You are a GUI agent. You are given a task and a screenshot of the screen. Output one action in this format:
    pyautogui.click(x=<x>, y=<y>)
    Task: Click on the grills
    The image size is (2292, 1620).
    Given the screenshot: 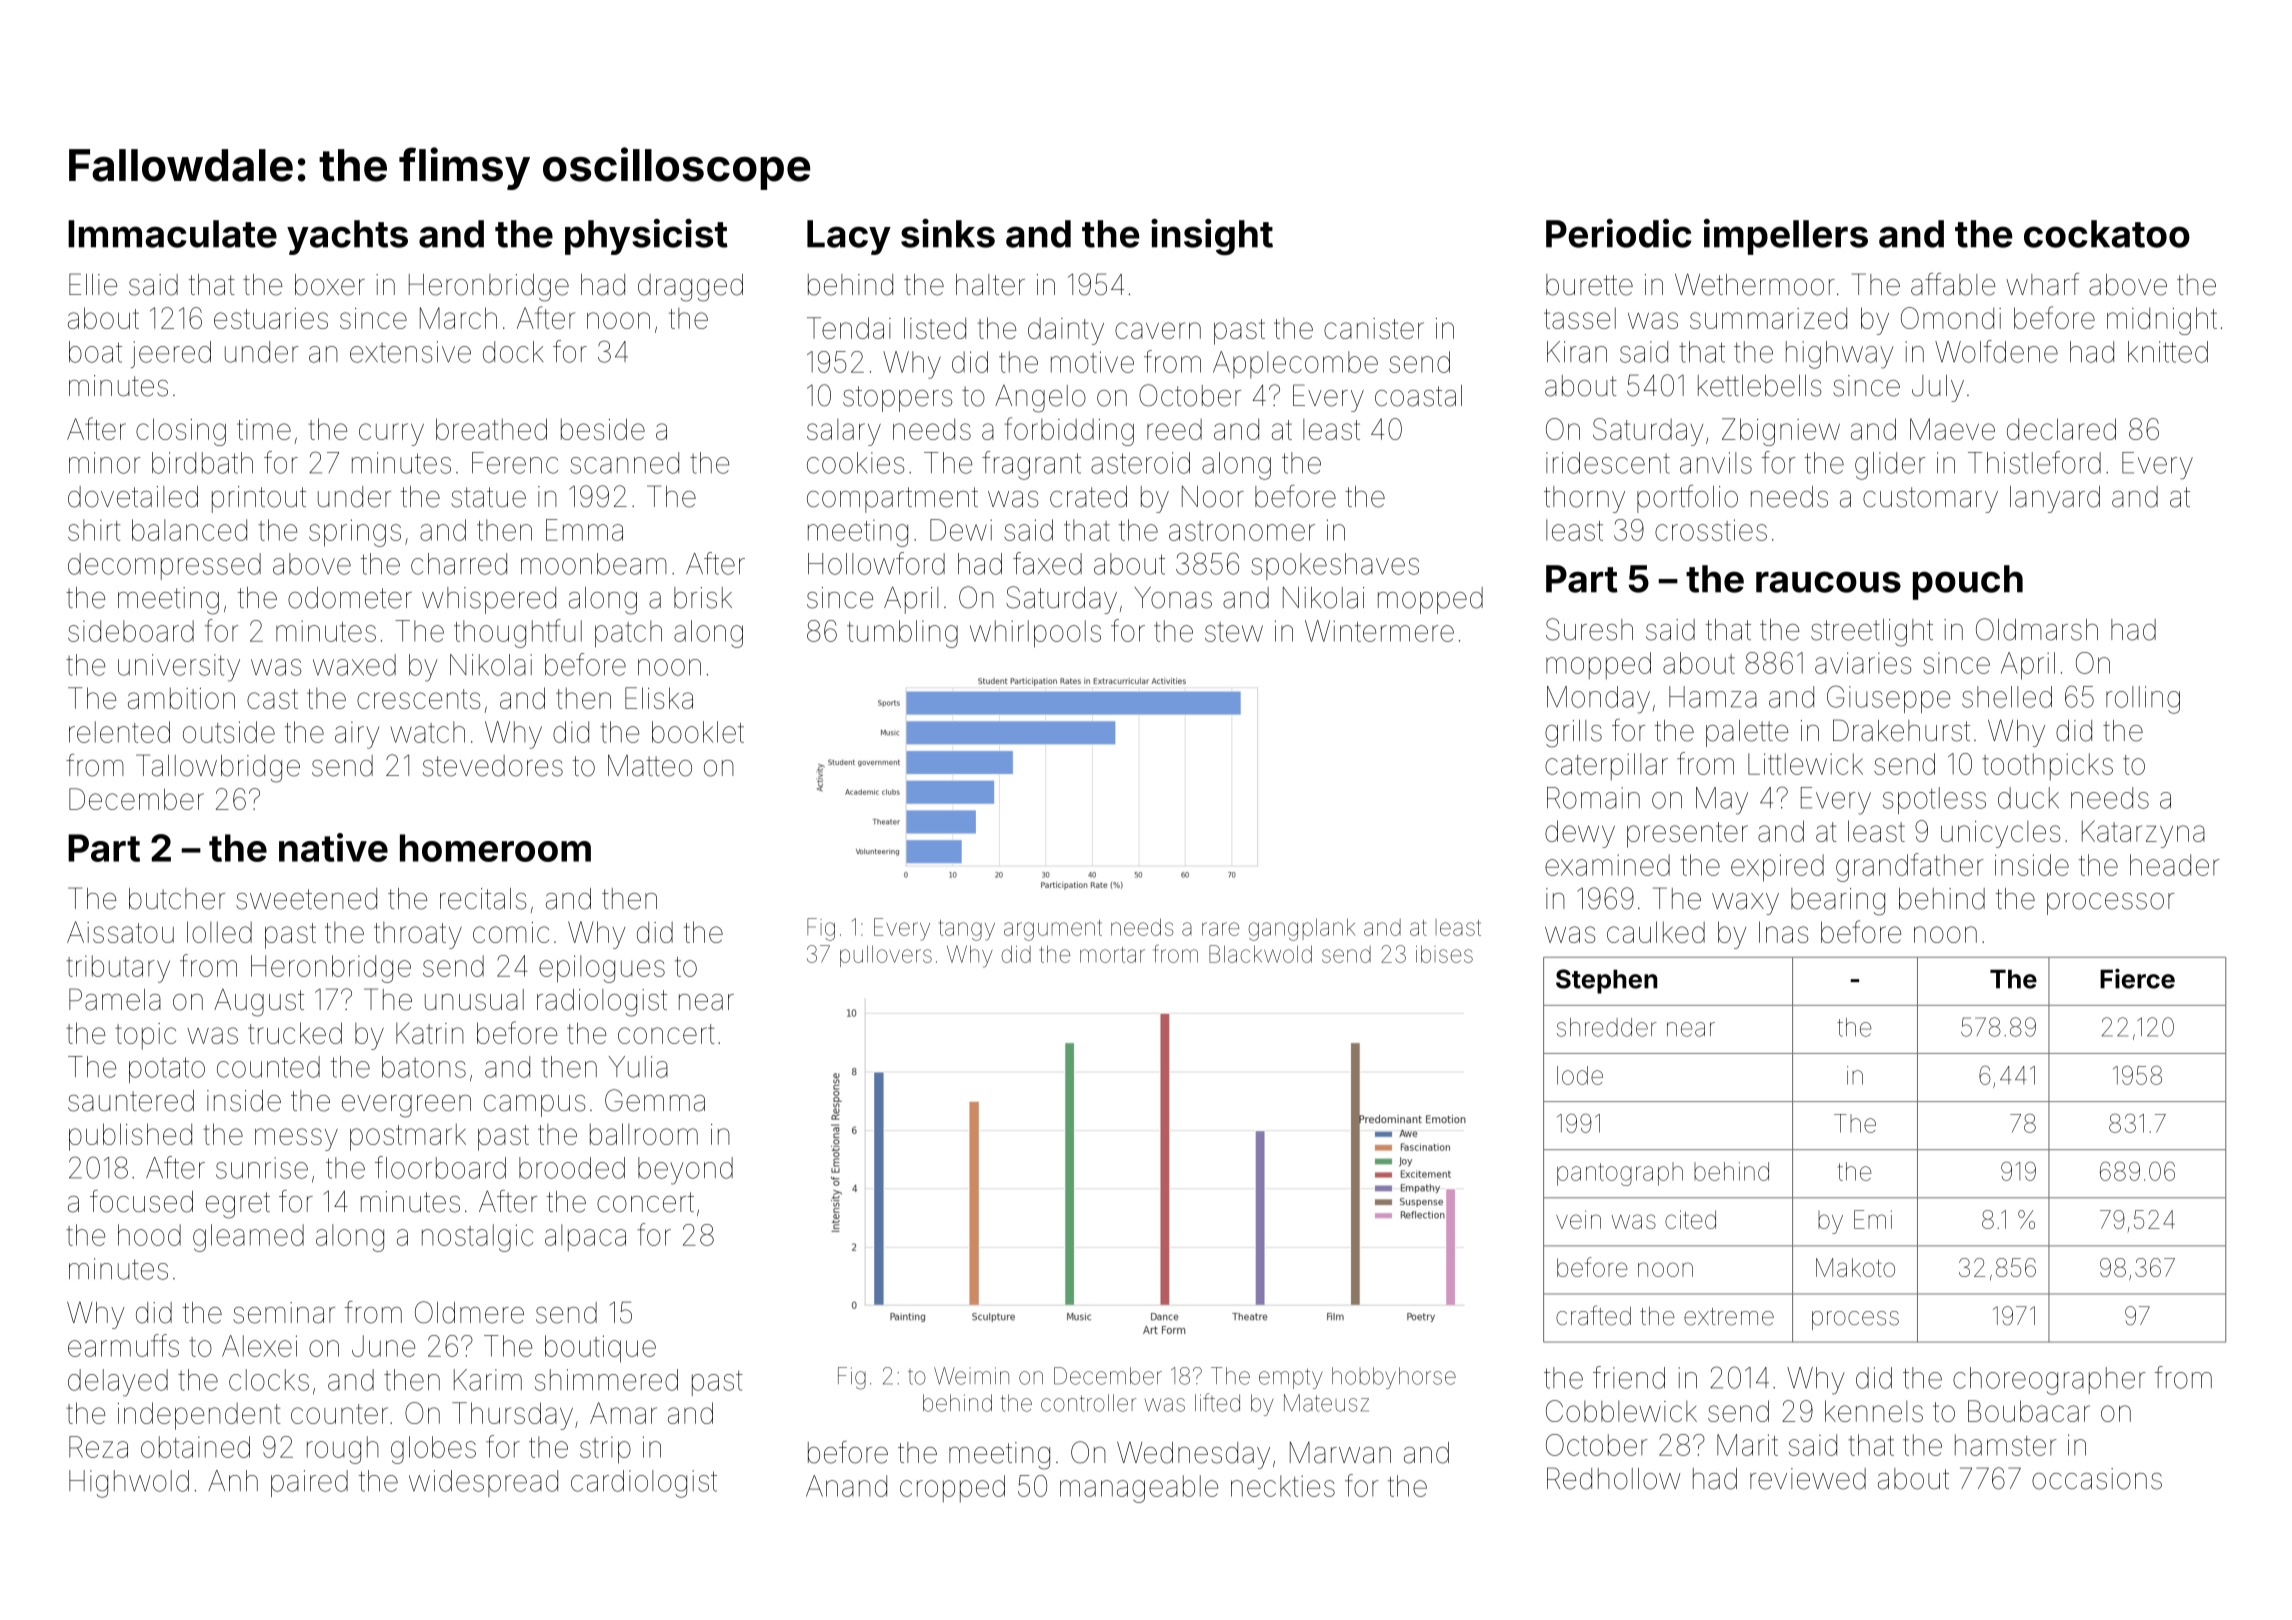 What is the action you would take?
    pyautogui.click(x=1573, y=734)
